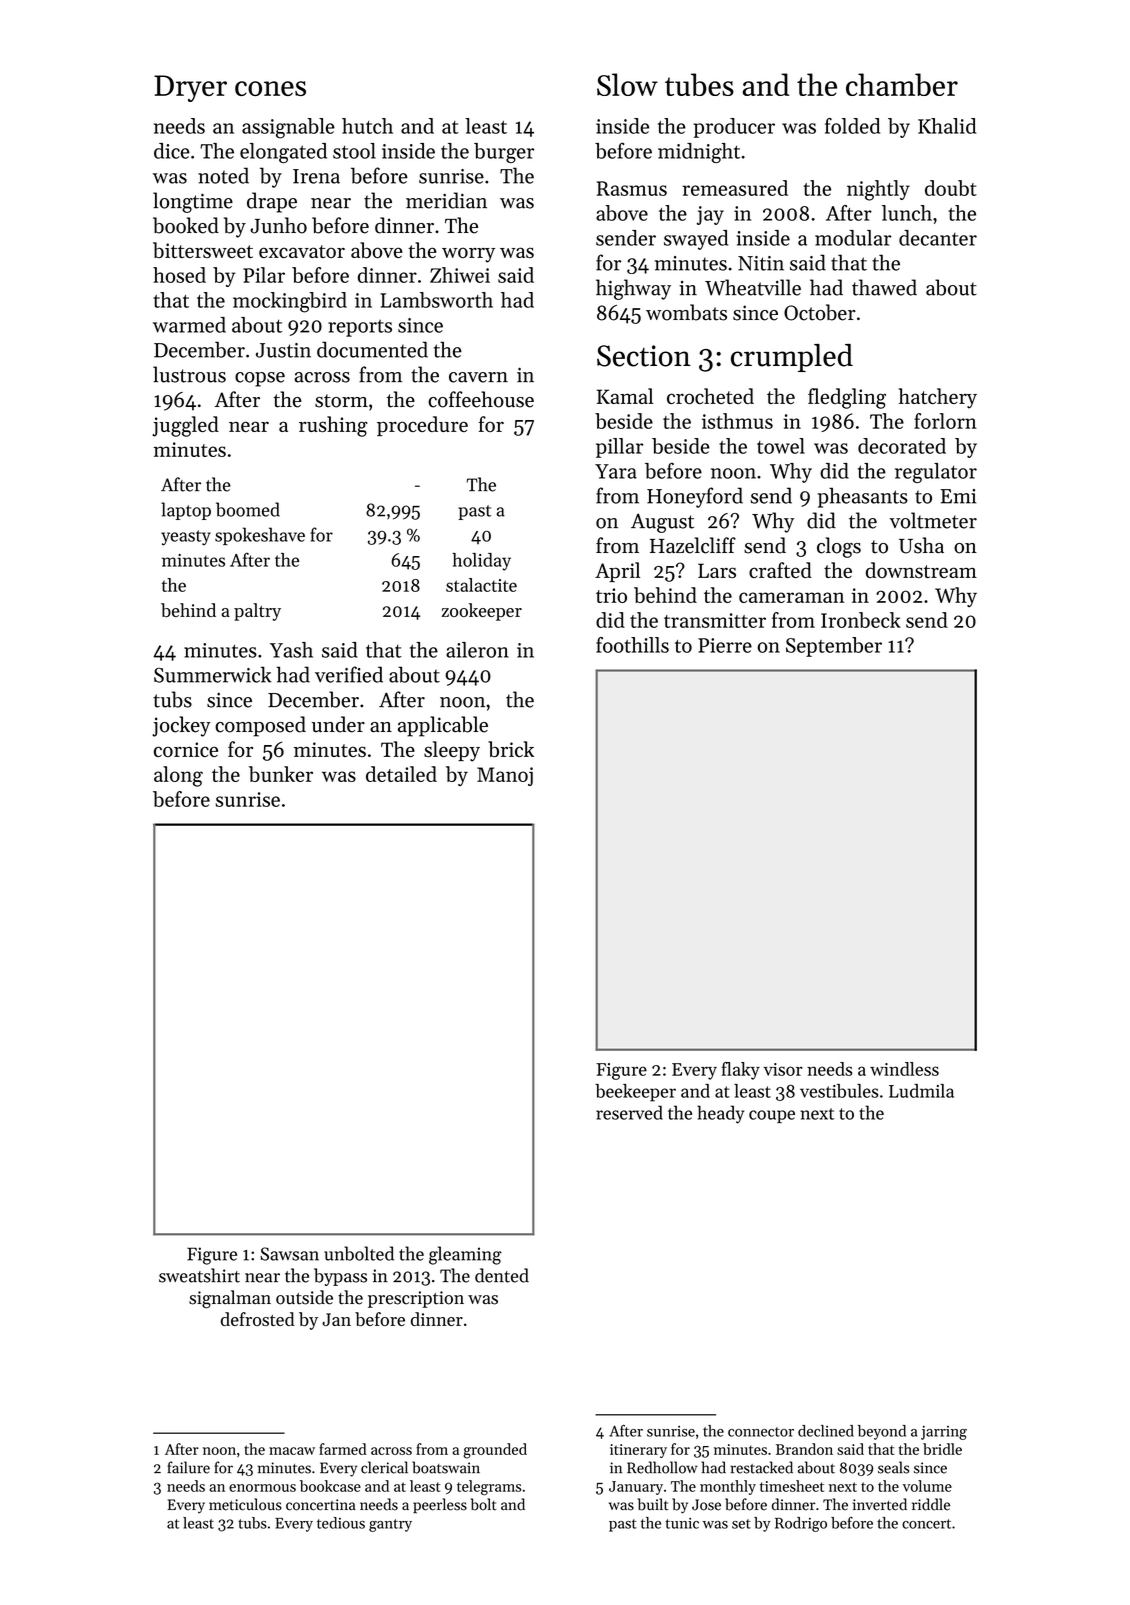 The width and height of the document is (1130, 1605). I want to click on sweatshirt, so click(199, 1275).
